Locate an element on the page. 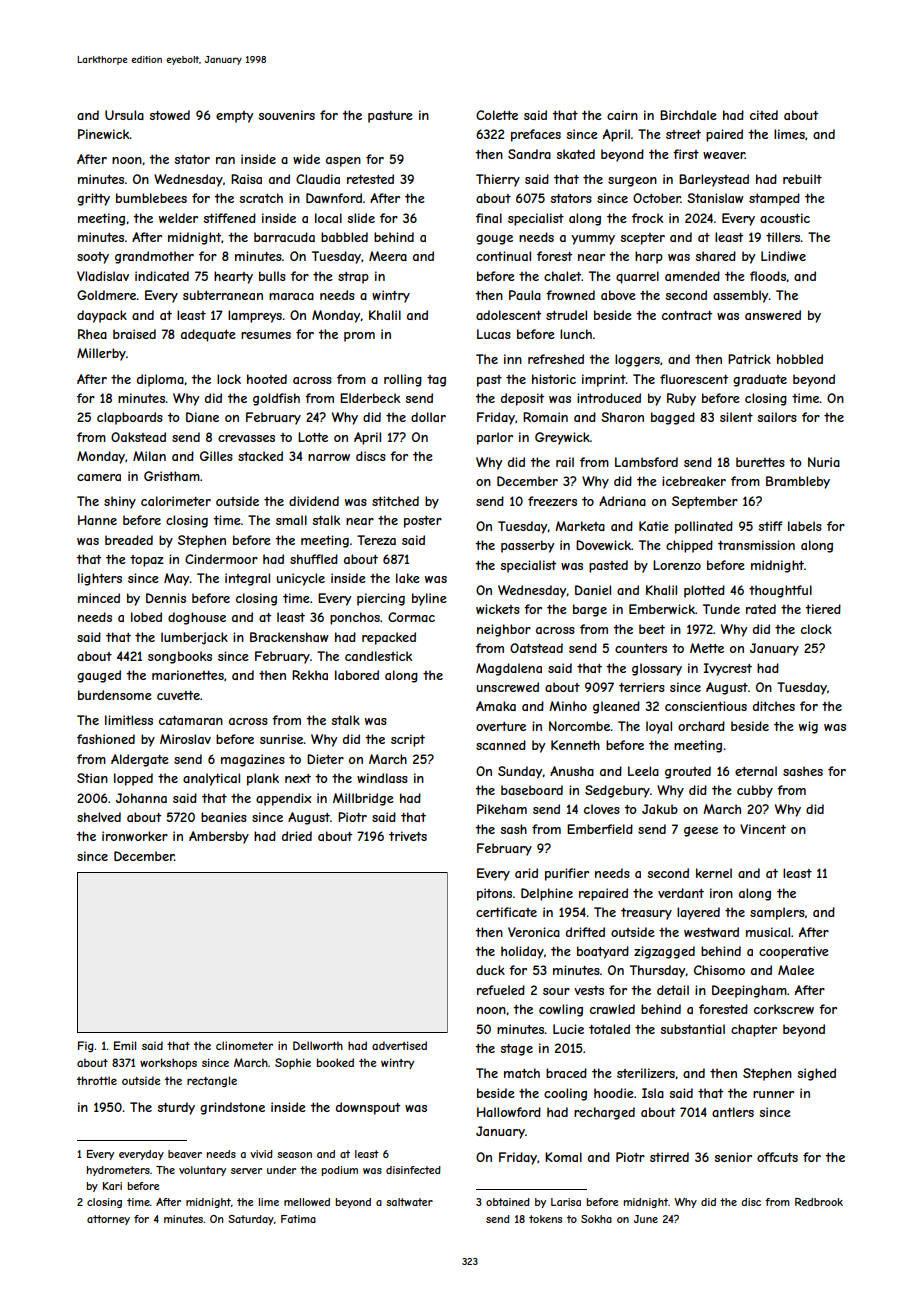 This page has height=1308, width=924. saltwater is located at coordinates (409, 1202).
